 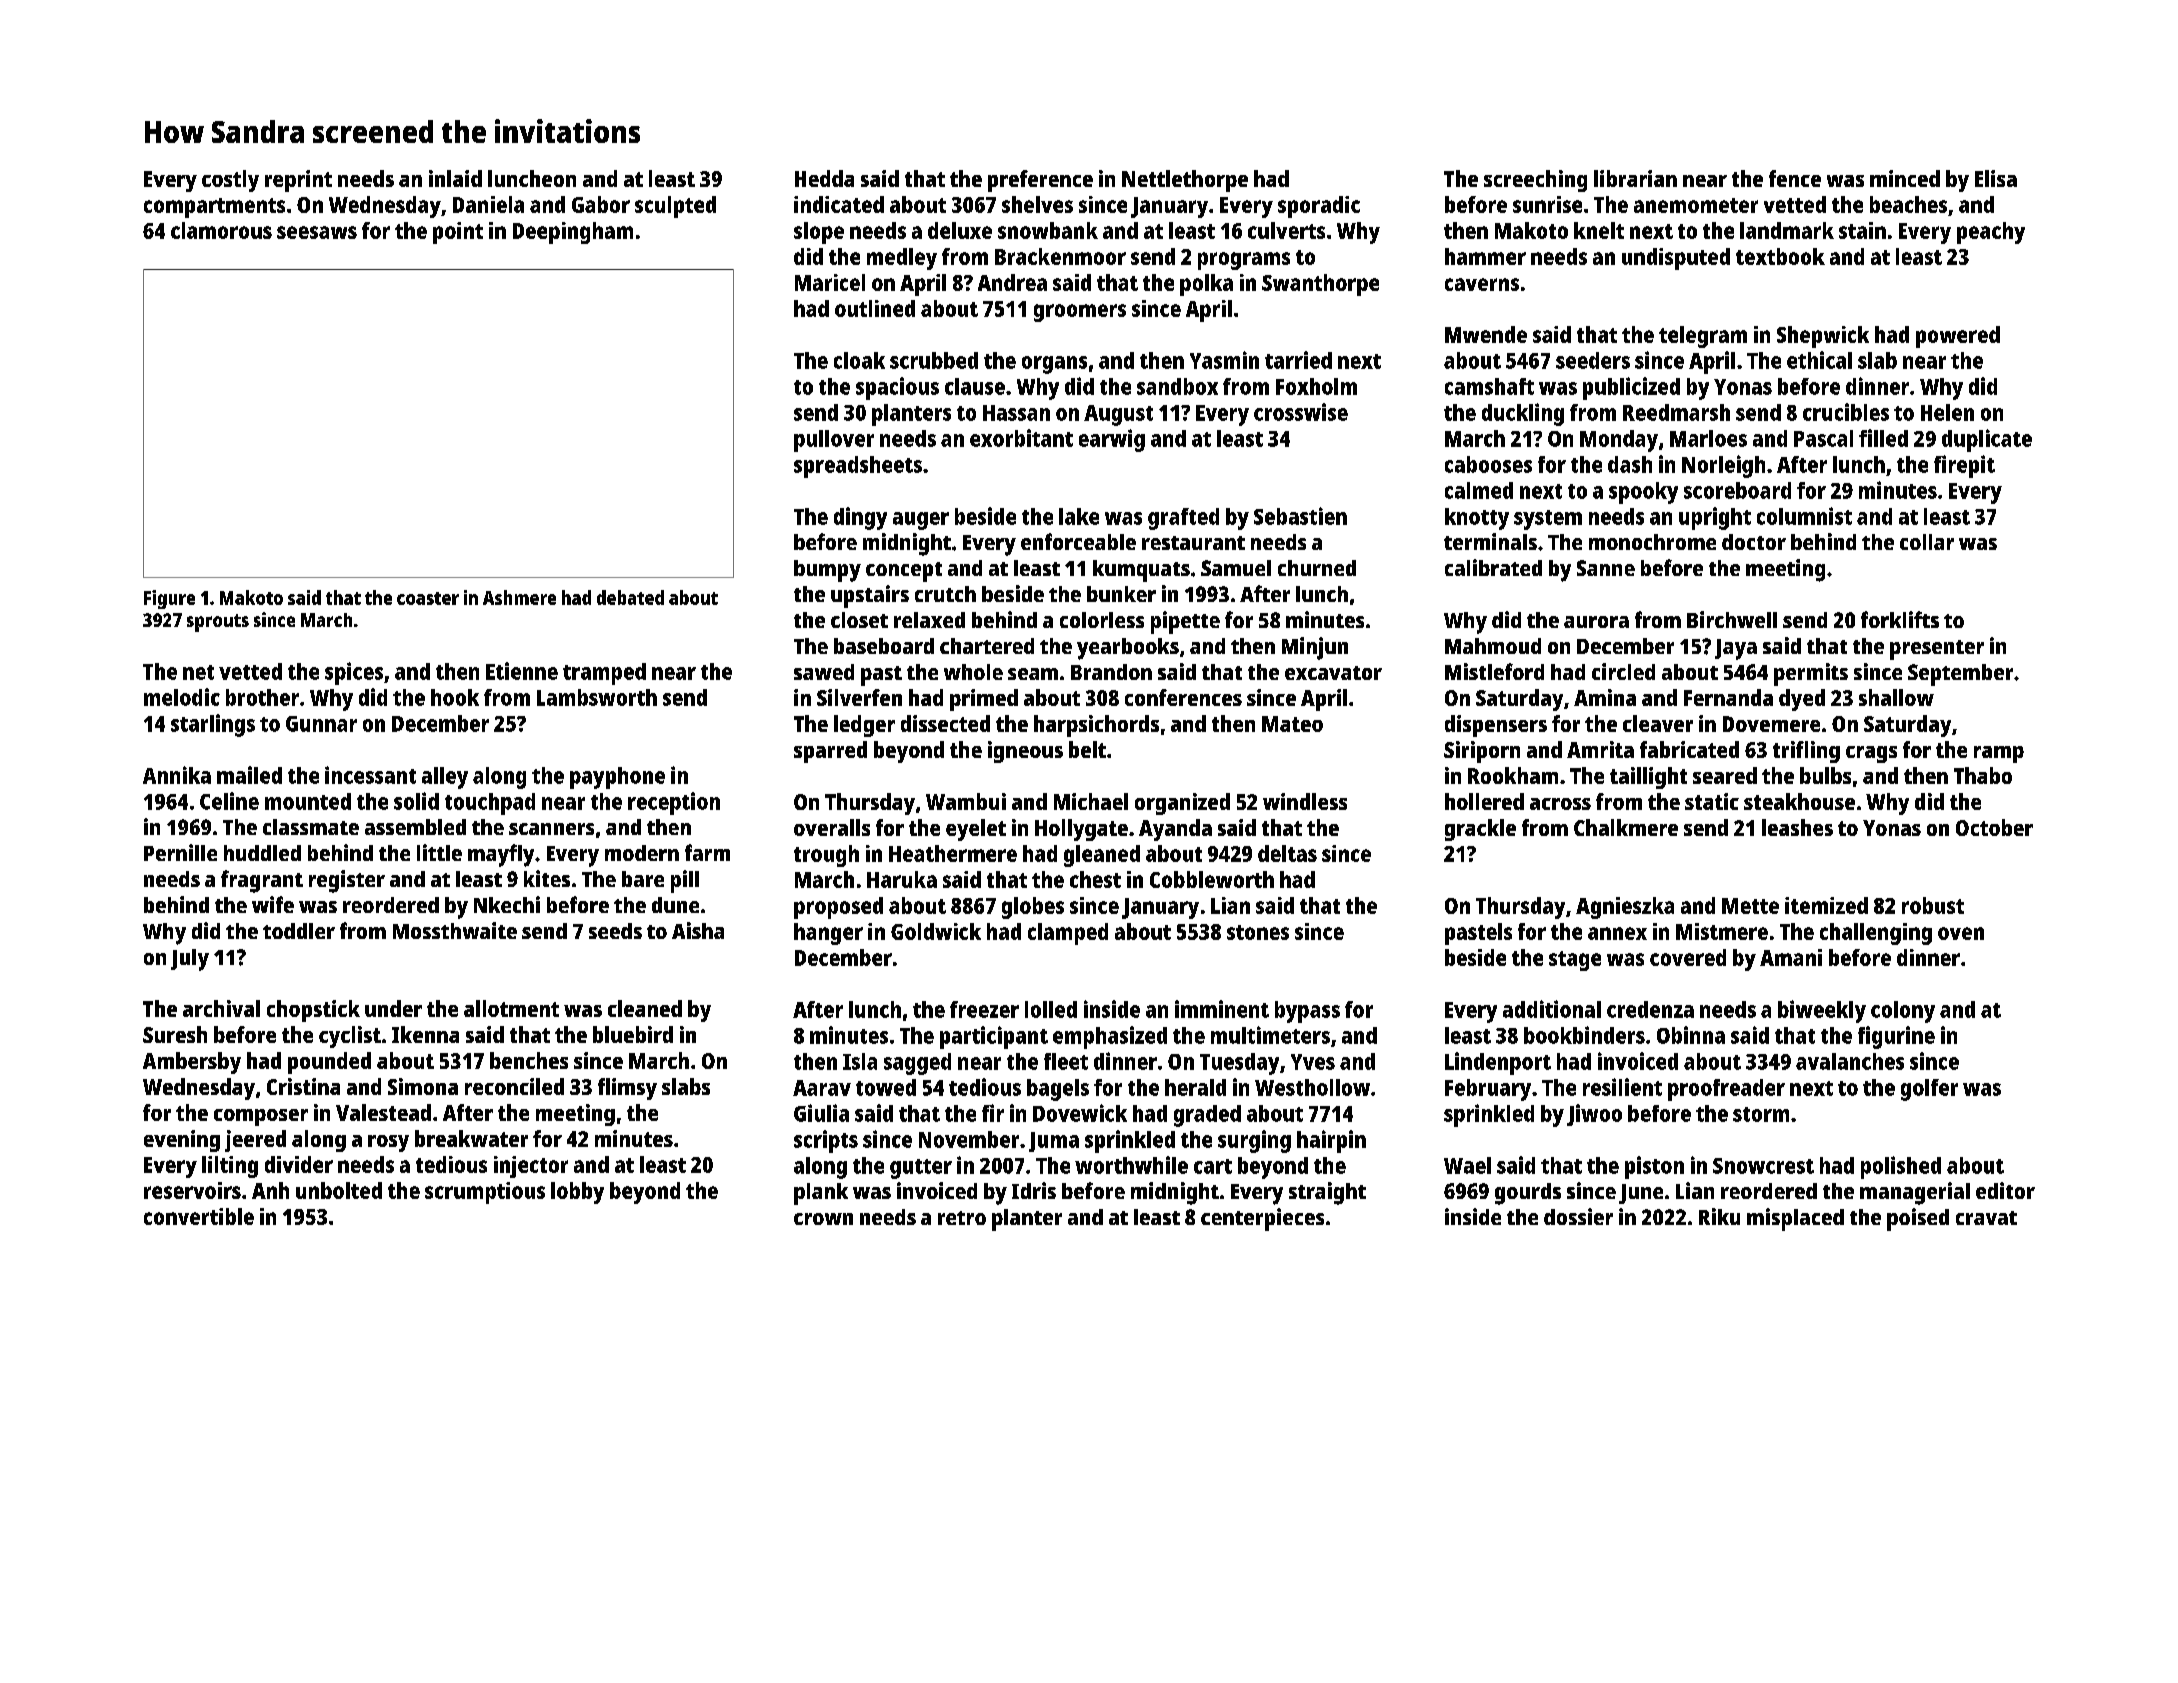 What do you see at coordinates (261, 1117) in the screenshot?
I see `composer` at bounding box center [261, 1117].
